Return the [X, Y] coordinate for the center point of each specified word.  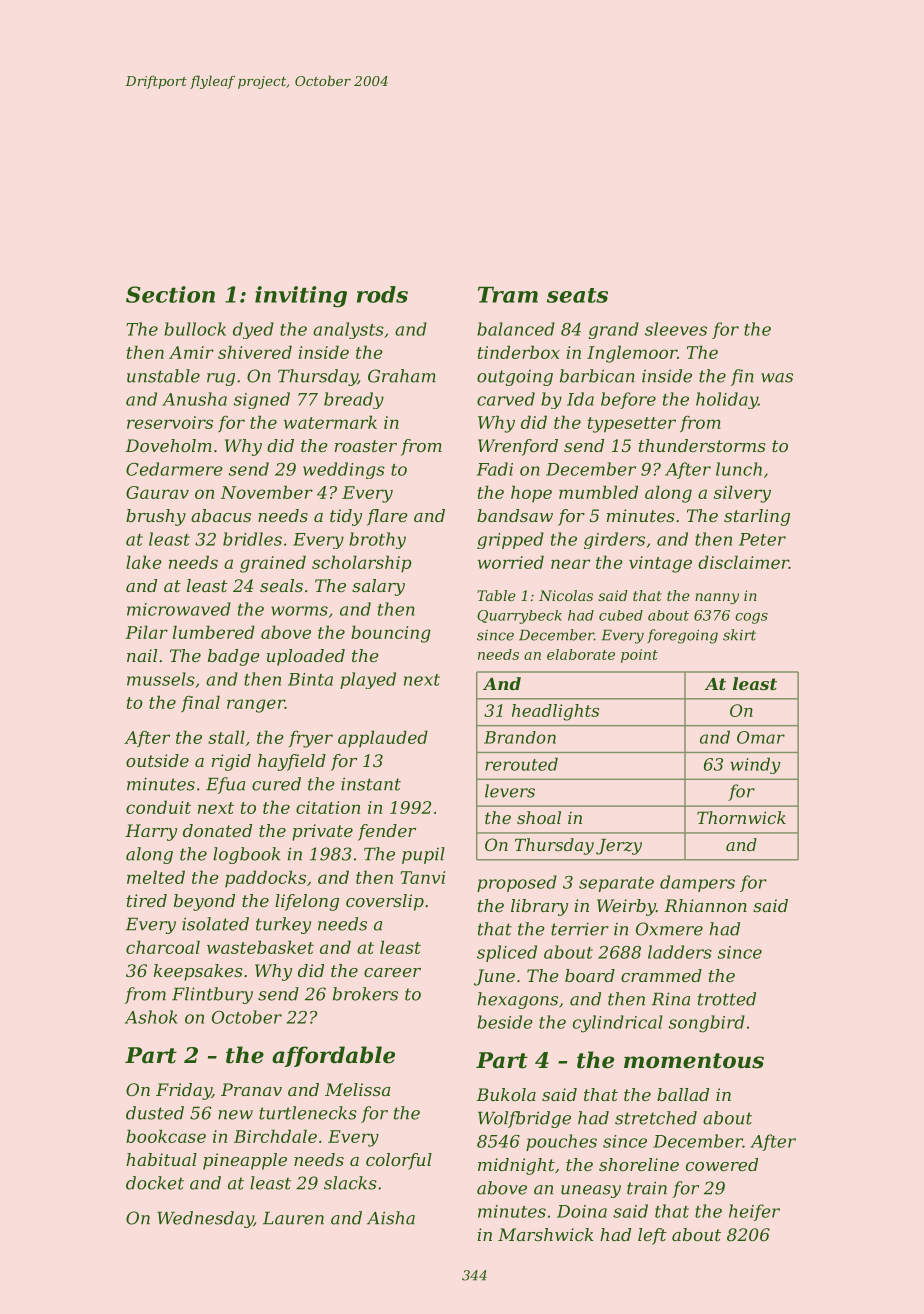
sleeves [676, 329]
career [392, 972]
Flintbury [212, 995]
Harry [151, 832]
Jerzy [619, 847]
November [267, 492]
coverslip [385, 902]
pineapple [245, 1161]
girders [614, 540]
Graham [402, 376]
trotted [727, 999]
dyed [253, 330]
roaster [366, 446]
